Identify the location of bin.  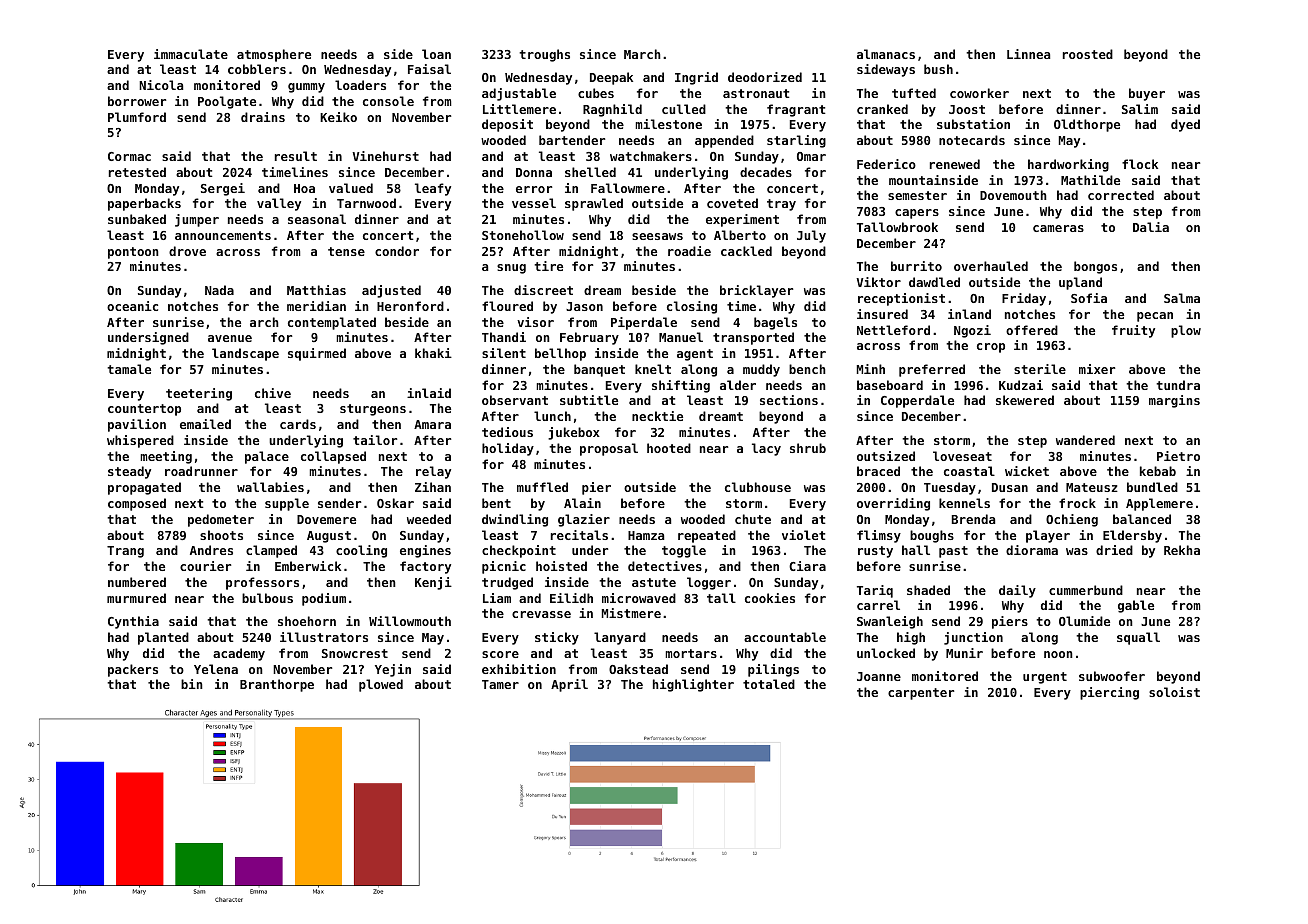
(192, 684).
